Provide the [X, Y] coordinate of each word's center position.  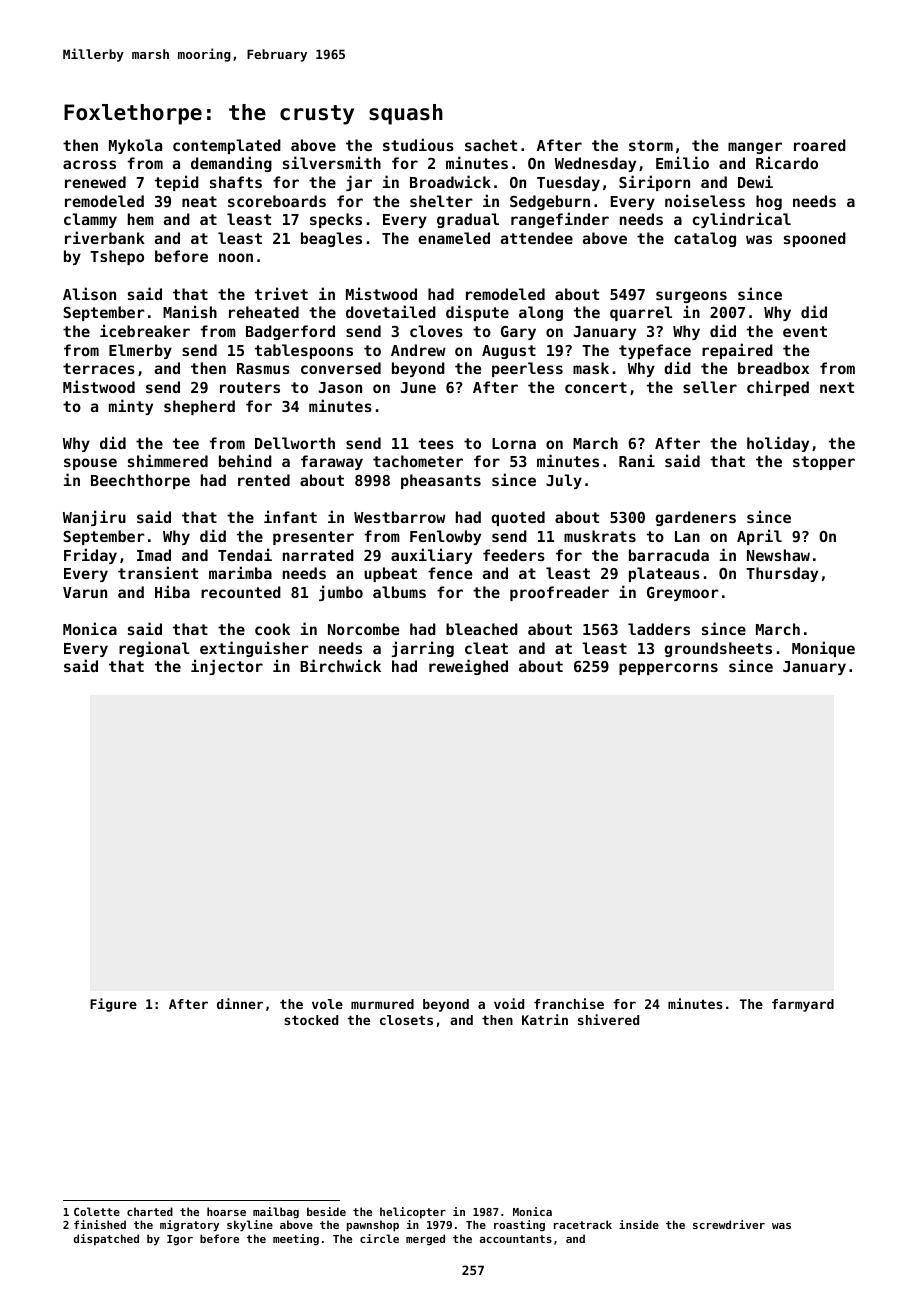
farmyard [803, 1005]
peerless [527, 369]
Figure [113, 1005]
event [805, 331]
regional [154, 649]
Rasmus [263, 368]
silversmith [332, 162]
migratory [189, 1226]
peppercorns [668, 669]
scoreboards [277, 201]
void [509, 1003]
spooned [815, 239]
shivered [608, 1019]
